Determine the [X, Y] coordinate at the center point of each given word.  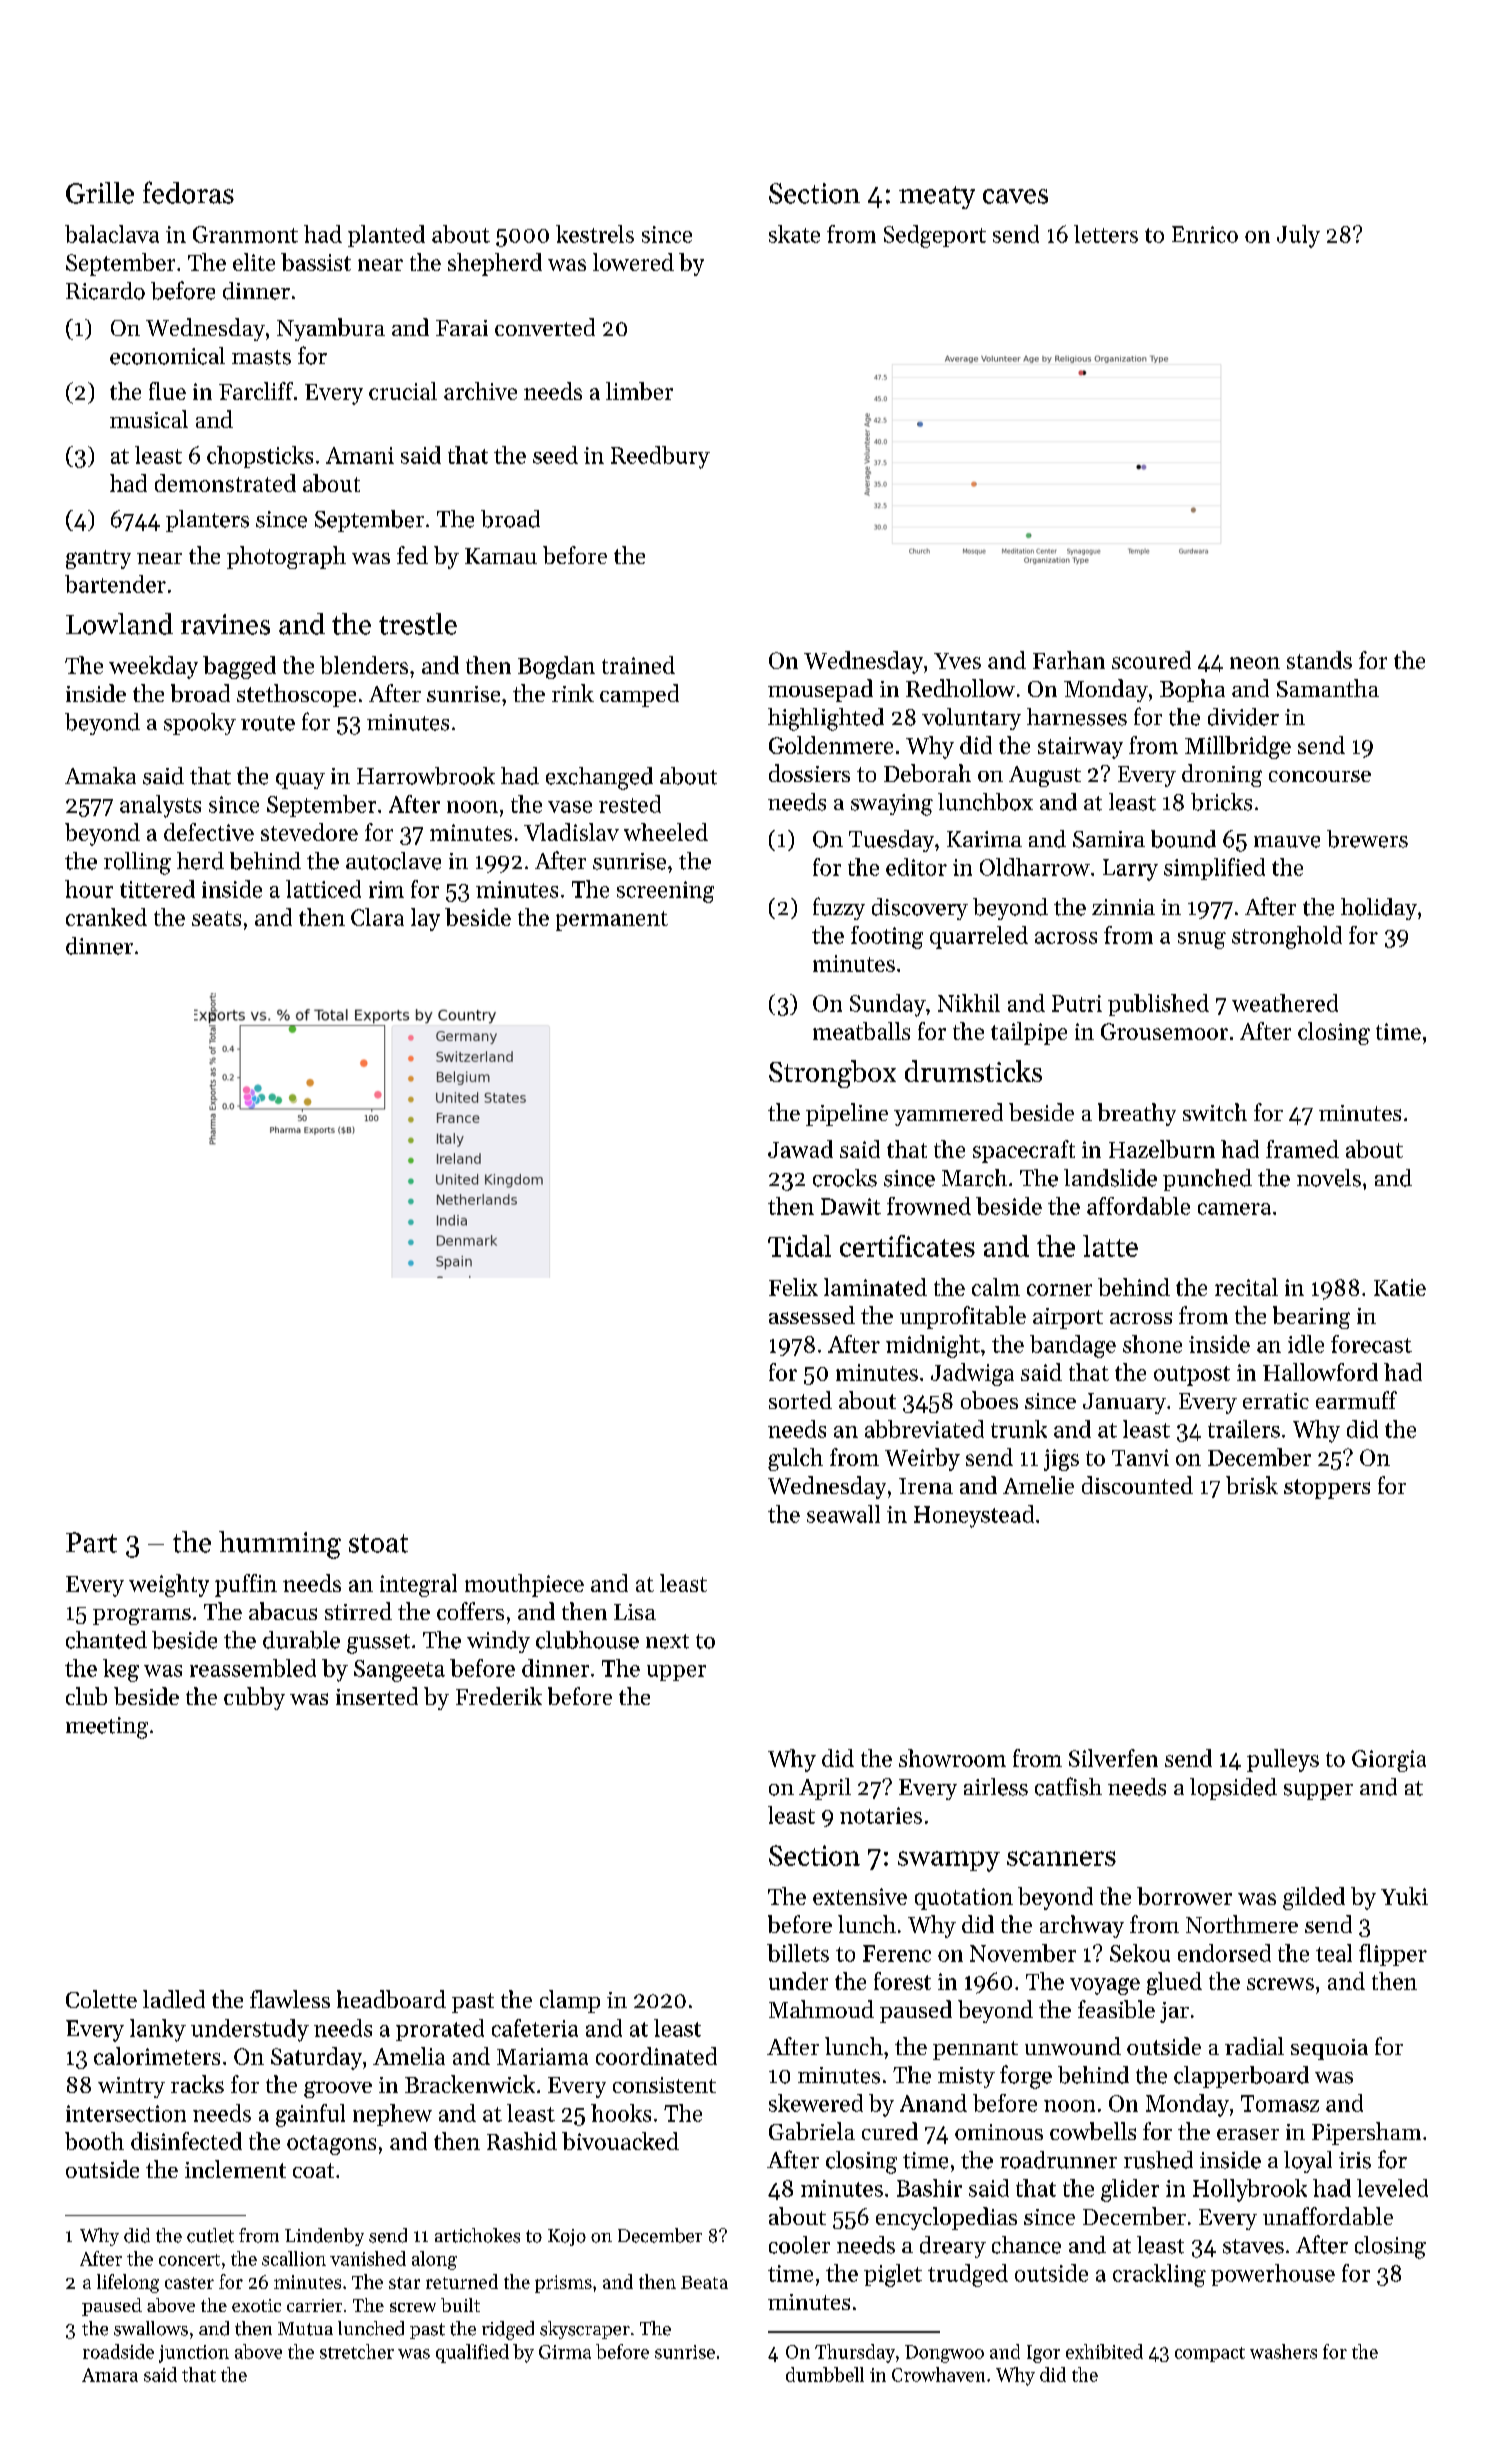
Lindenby [324, 2237]
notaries [881, 1815]
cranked [106, 917]
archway [1082, 1926]
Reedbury [660, 457]
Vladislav [571, 832]
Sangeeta [399, 1671]
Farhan [1069, 660]
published [1158, 1005]
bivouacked [620, 2141]
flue [167, 391]
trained [638, 665]
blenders [364, 665]
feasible [1116, 2009]
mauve [1287, 842]
